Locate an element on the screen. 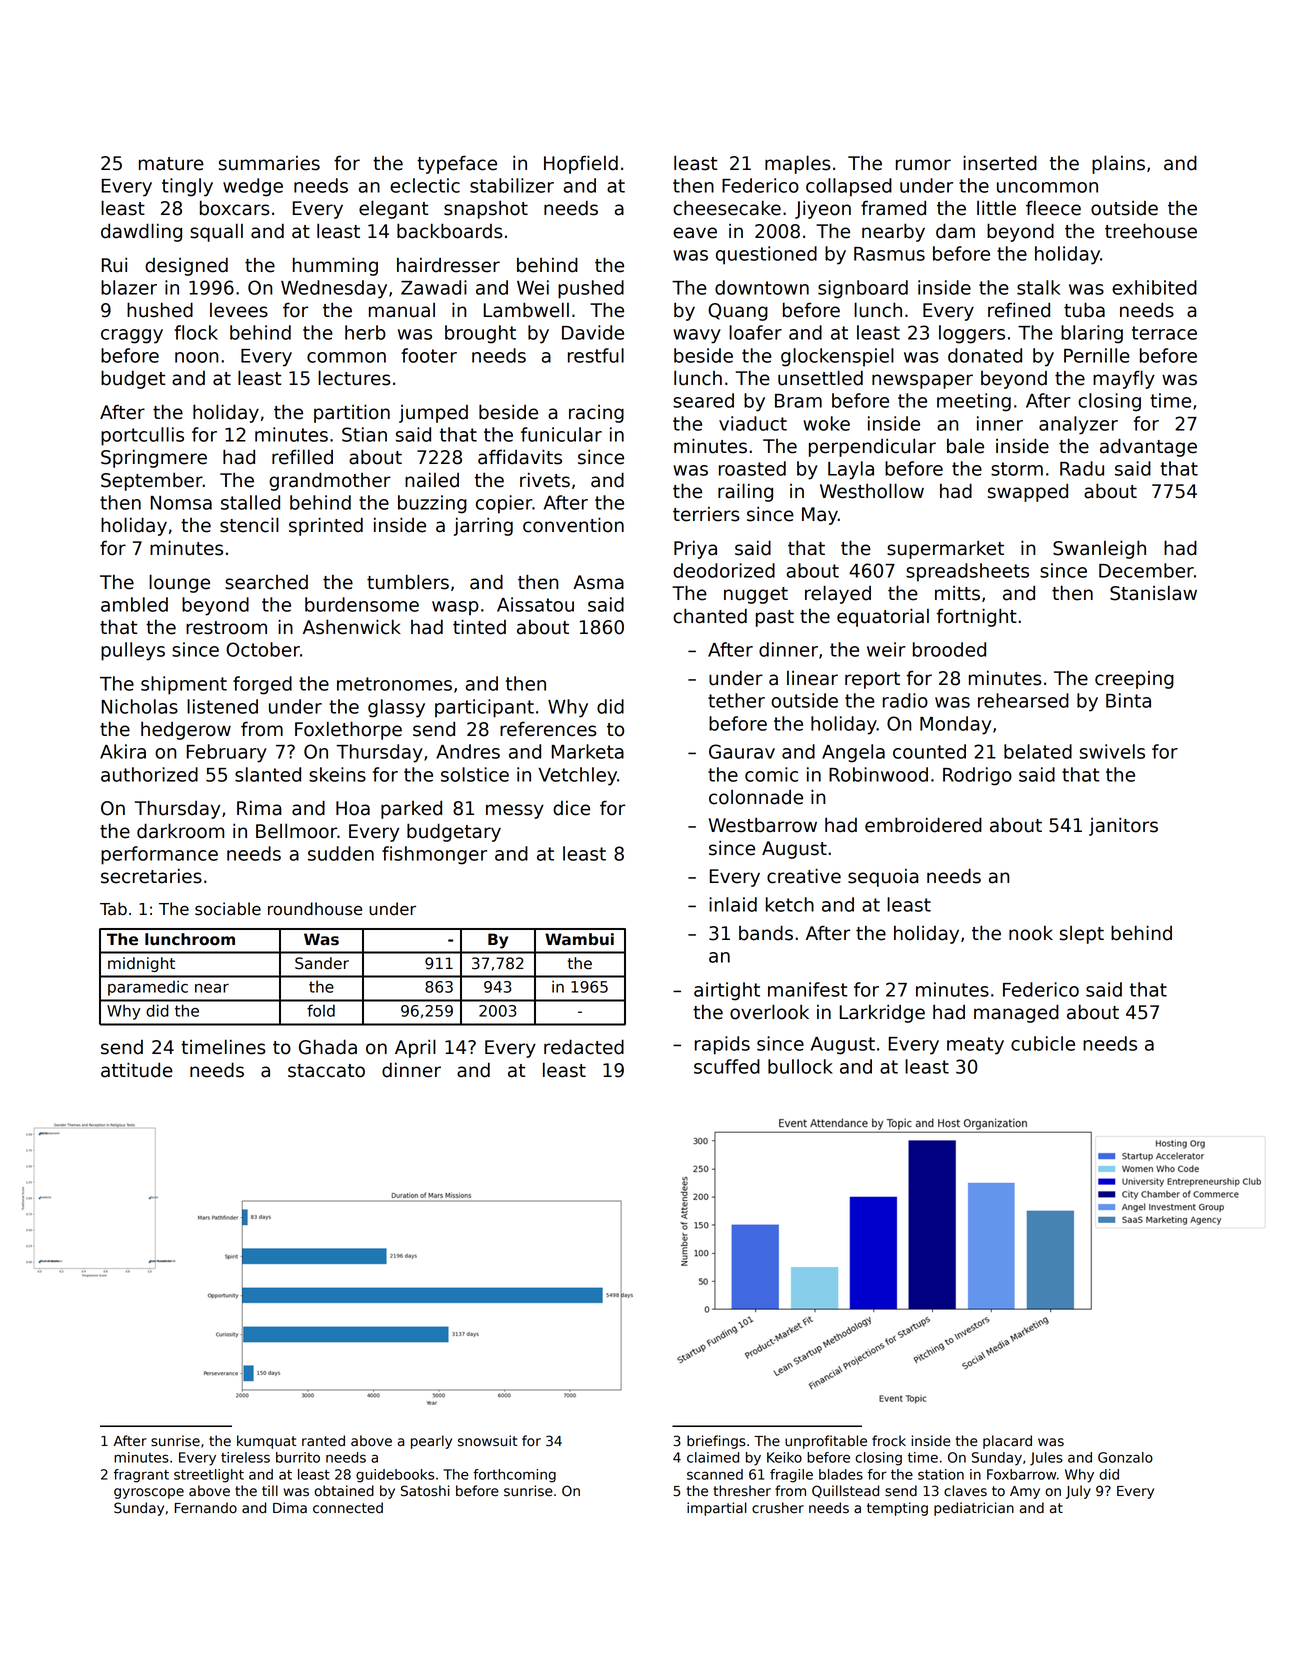  redacted is located at coordinates (584, 1047).
